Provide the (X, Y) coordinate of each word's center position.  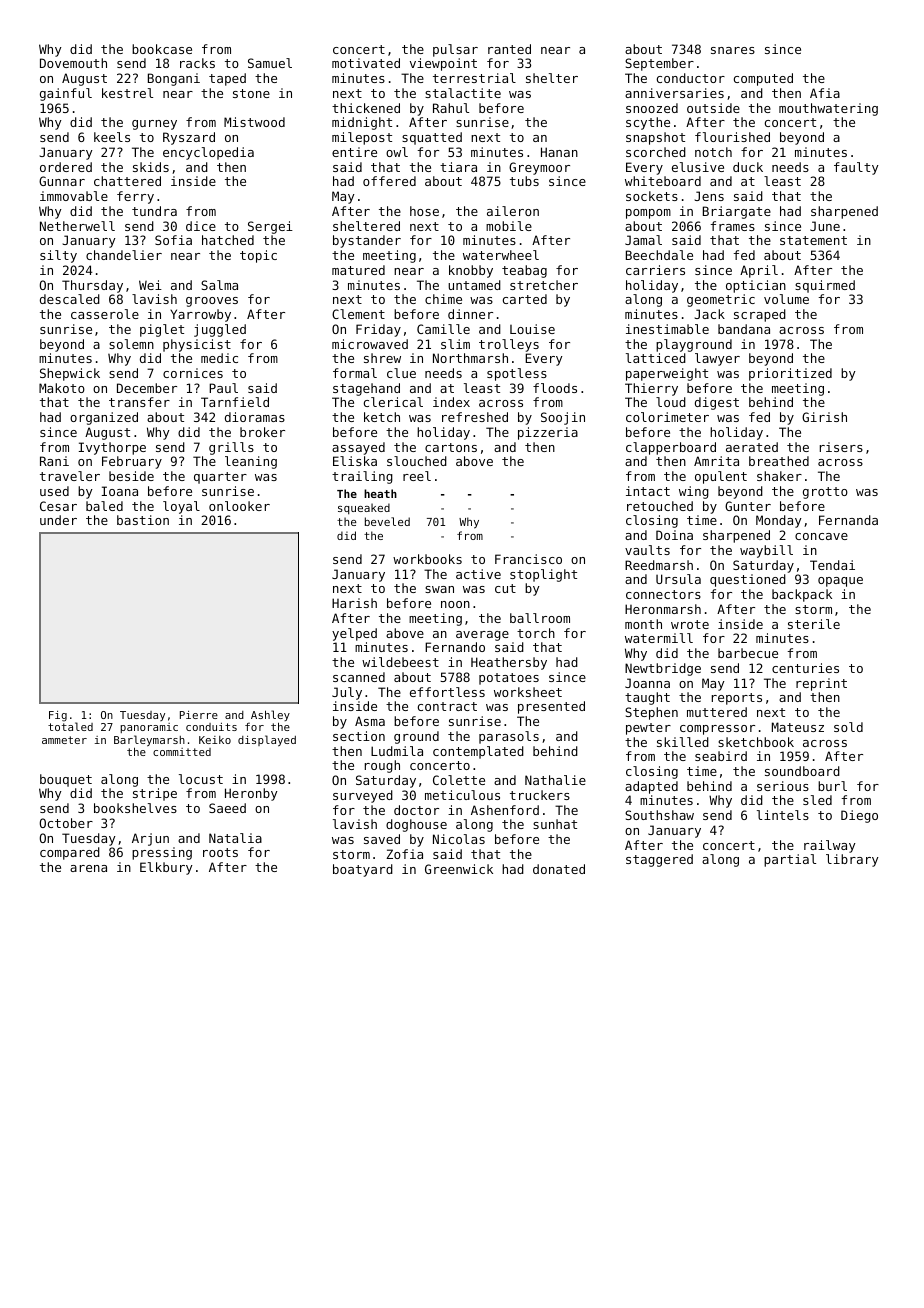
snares (733, 50)
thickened (366, 108)
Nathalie (555, 780)
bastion (143, 520)
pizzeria (548, 433)
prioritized (790, 374)
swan (439, 589)
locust (201, 779)
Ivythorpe (112, 448)
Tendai (832, 565)
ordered (66, 167)
